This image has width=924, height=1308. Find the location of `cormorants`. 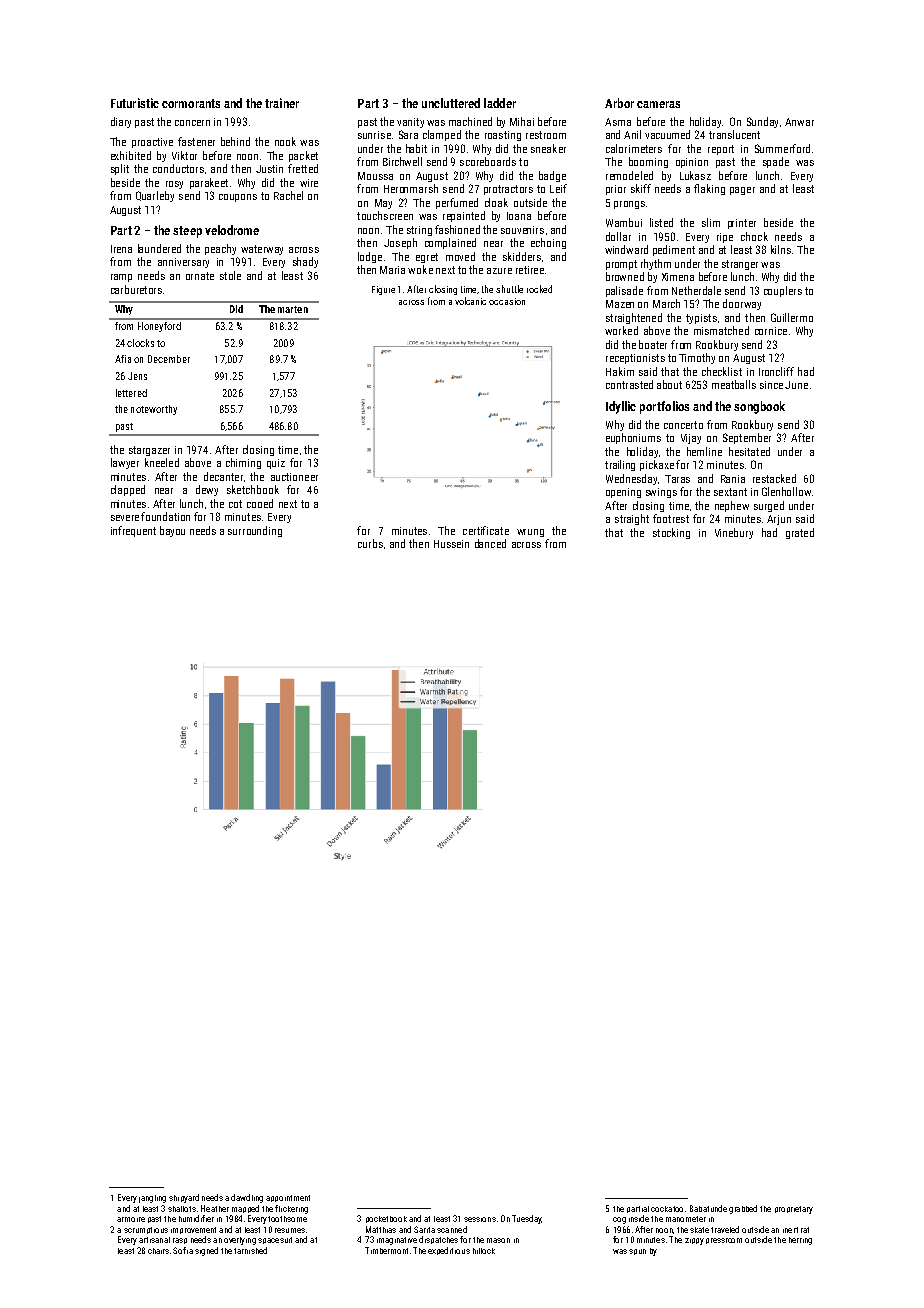

cormorants is located at coordinates (191, 103).
